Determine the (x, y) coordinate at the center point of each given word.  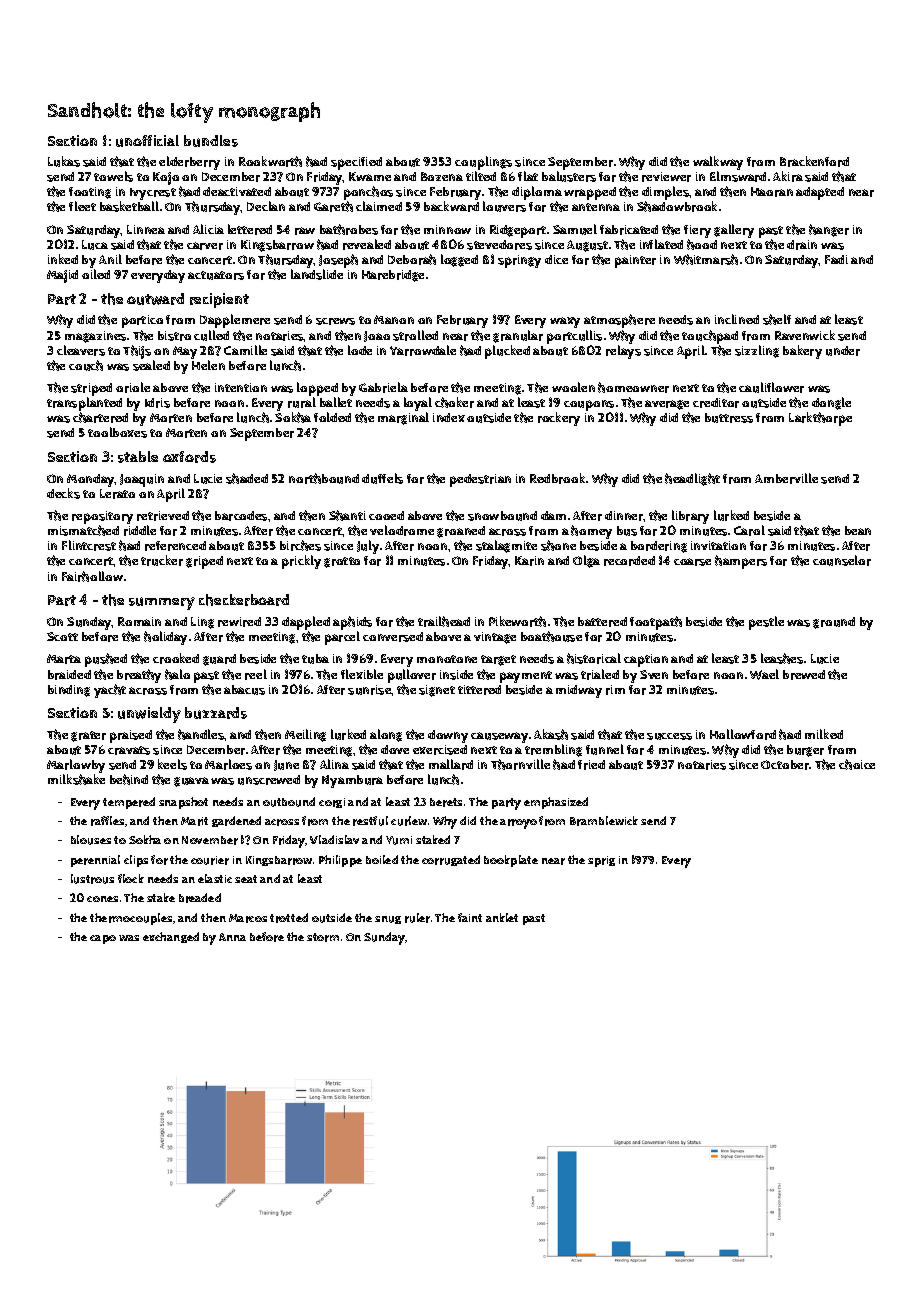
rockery (559, 419)
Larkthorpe (820, 419)
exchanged (171, 937)
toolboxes (117, 433)
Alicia (208, 229)
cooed (386, 515)
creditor (716, 403)
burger (805, 751)
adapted (820, 193)
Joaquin (142, 480)
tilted (481, 176)
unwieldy (149, 715)
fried (591, 765)
